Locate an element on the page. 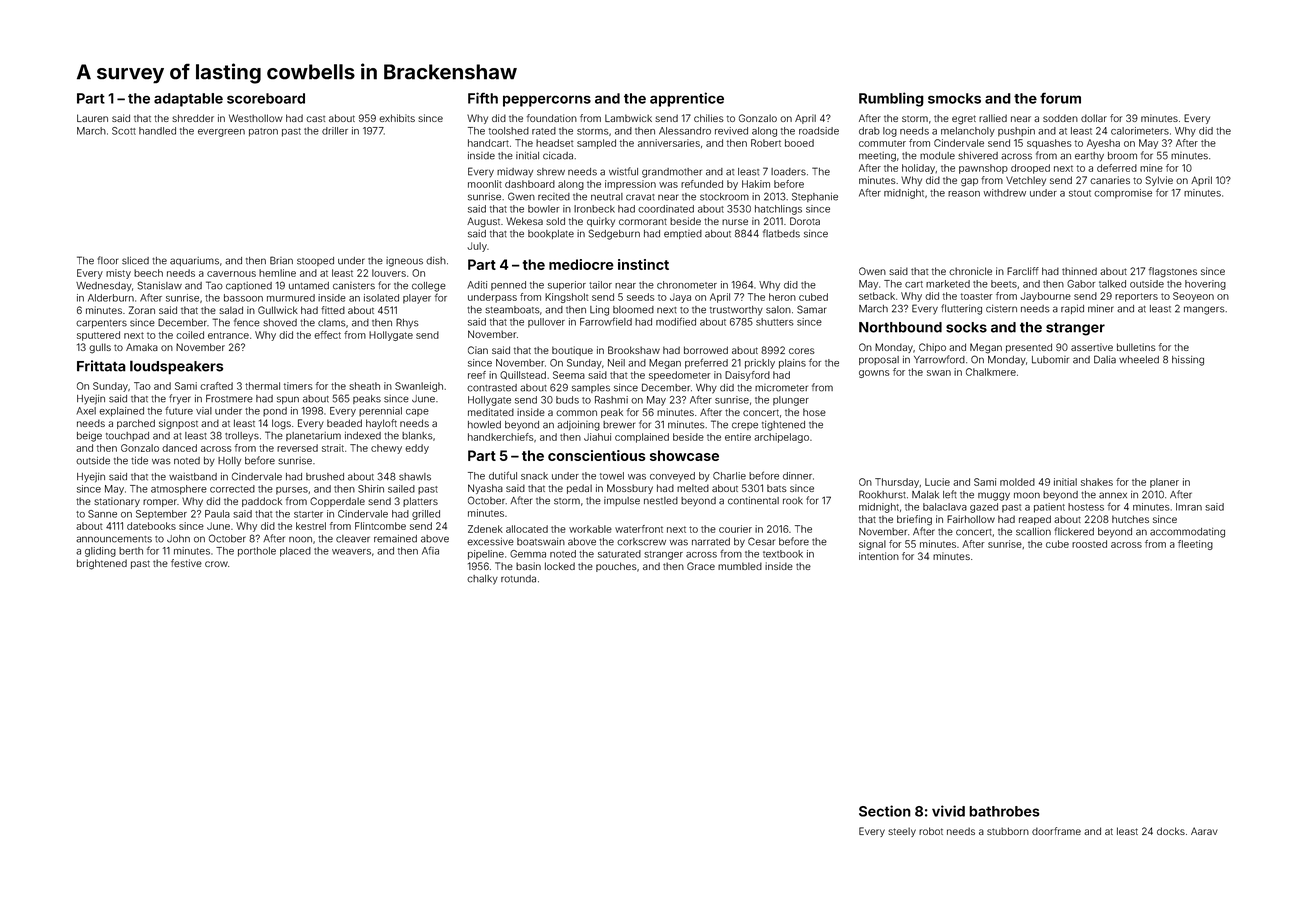  continental is located at coordinates (753, 500).
